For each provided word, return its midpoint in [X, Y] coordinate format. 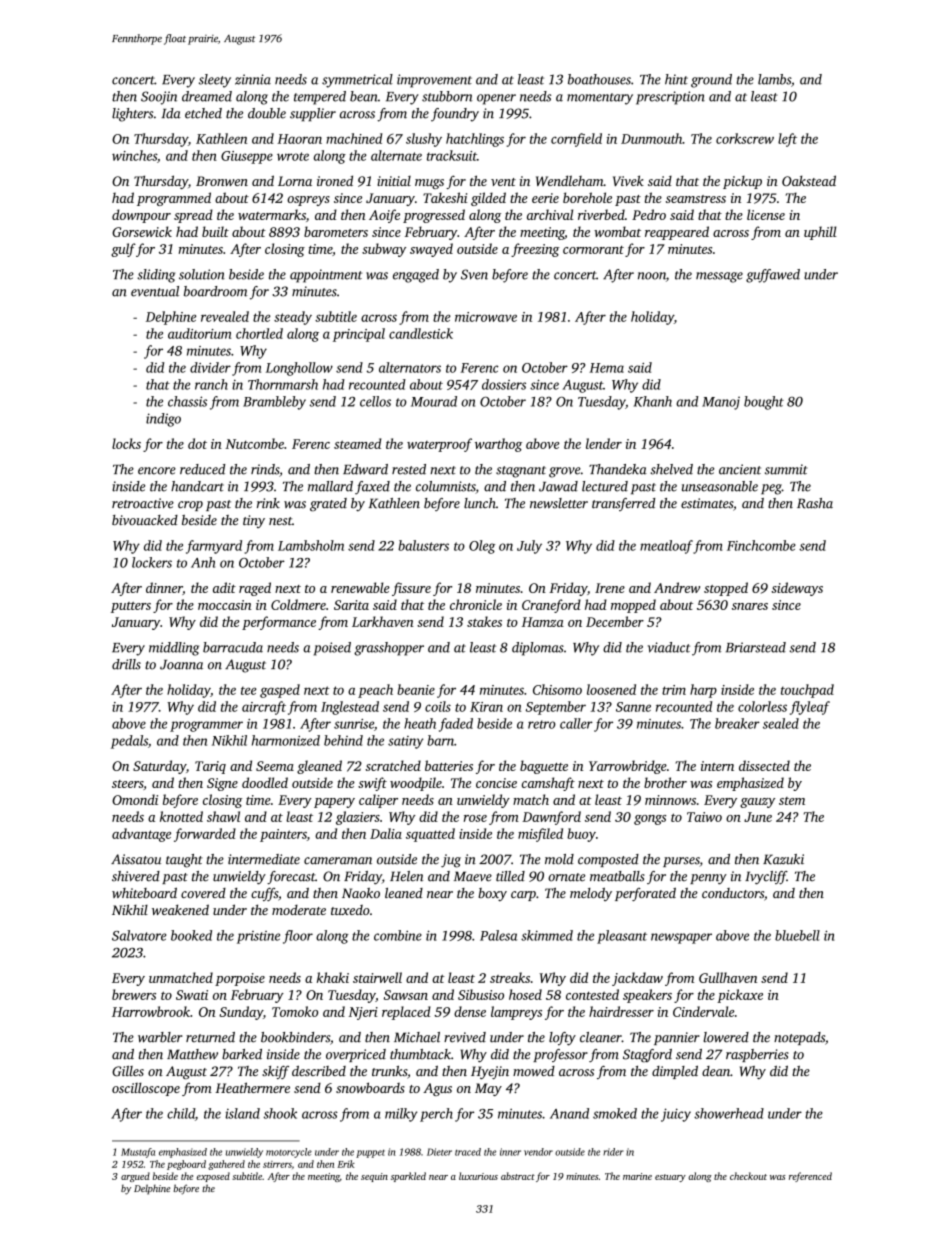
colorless [762, 706]
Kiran [486, 707]
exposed [213, 1177]
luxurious [478, 1176]
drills [126, 664]
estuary [670, 1178]
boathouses [599, 79]
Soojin [159, 98]
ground [711, 81]
